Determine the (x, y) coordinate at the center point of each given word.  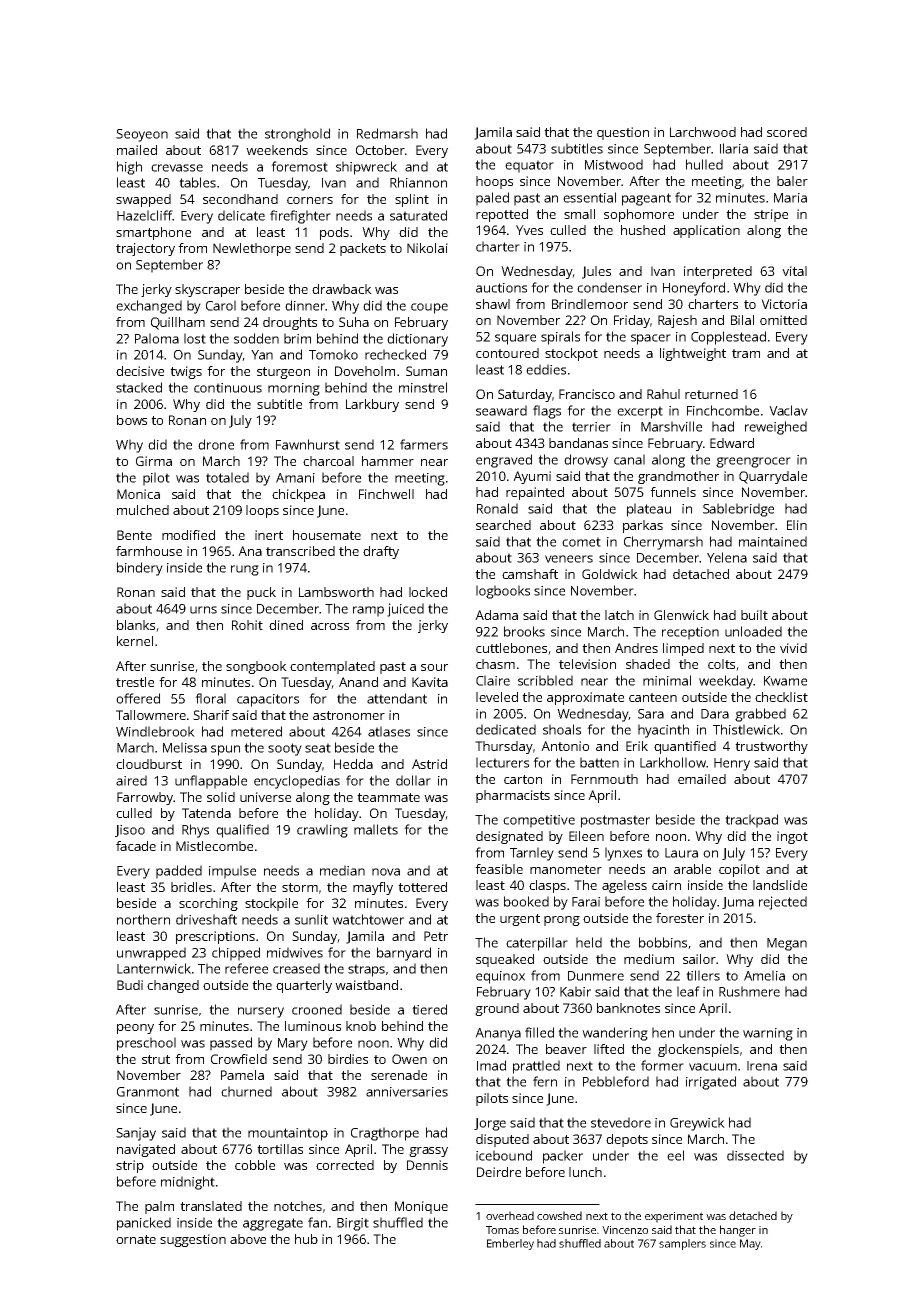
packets (363, 249)
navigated (146, 1150)
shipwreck (366, 168)
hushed (643, 230)
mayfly (373, 888)
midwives (295, 952)
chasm (495, 664)
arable (692, 869)
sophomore (639, 215)
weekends (277, 150)
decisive (140, 371)
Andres (636, 648)
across (330, 626)
